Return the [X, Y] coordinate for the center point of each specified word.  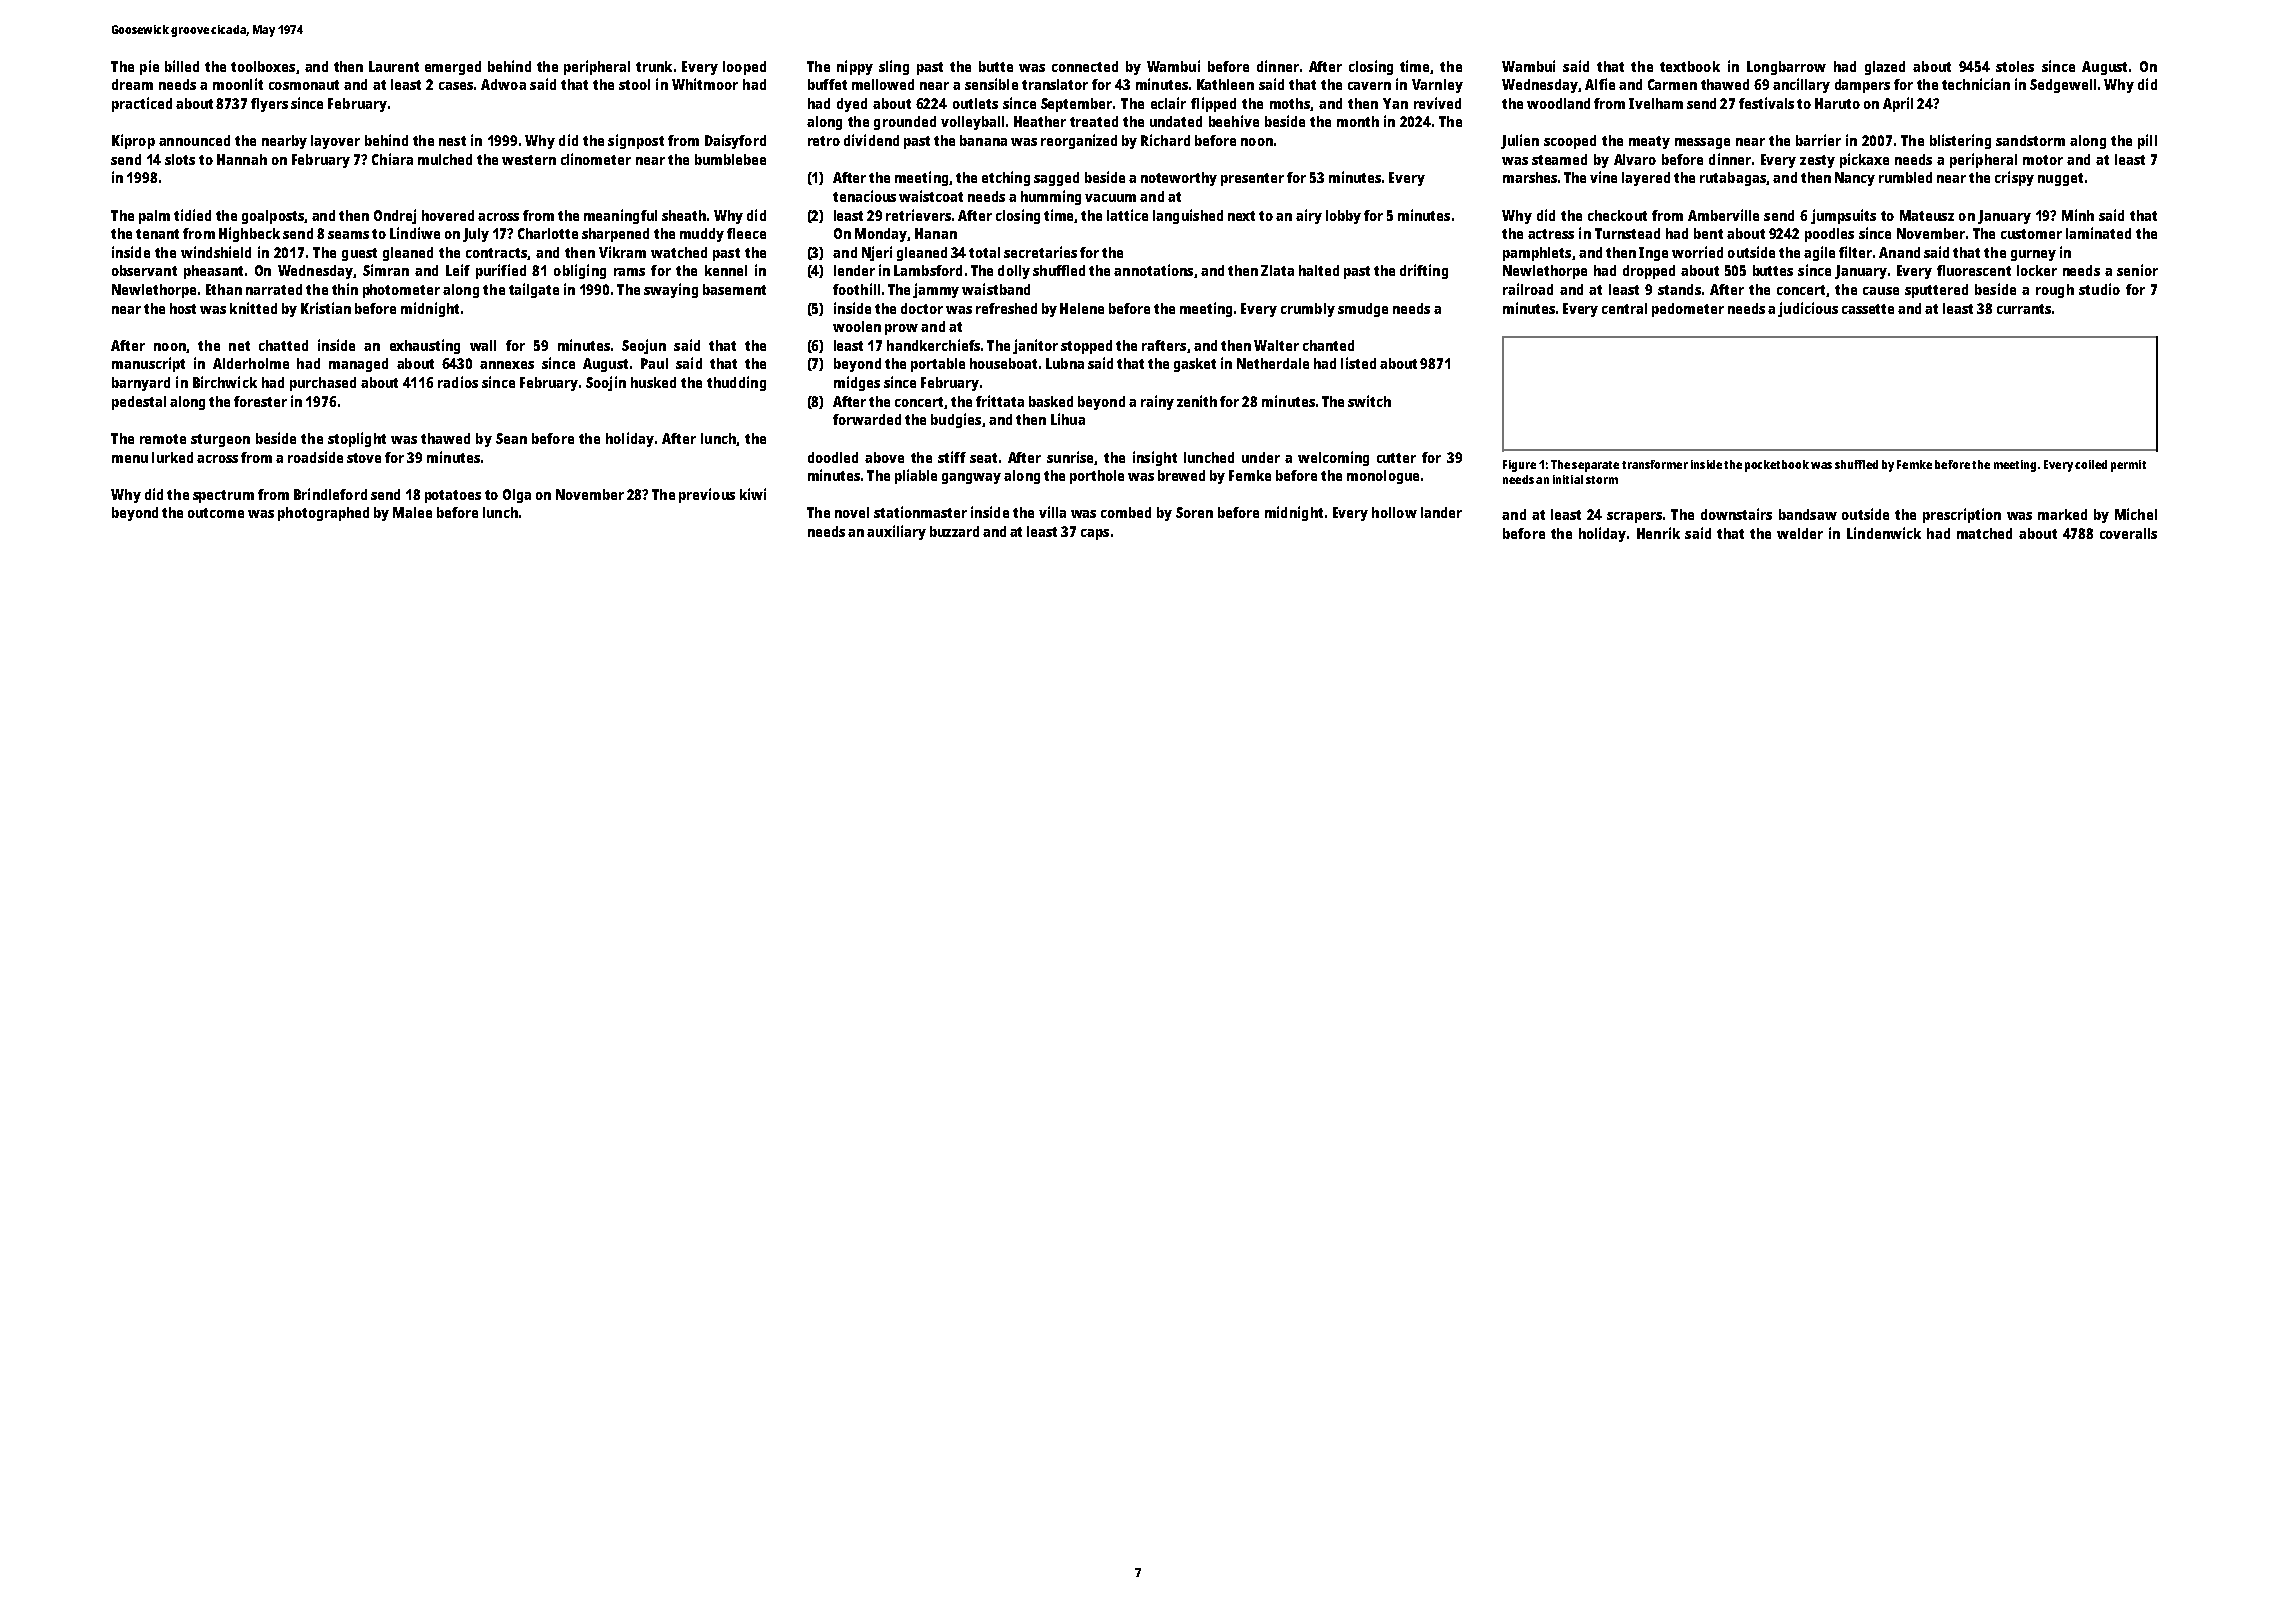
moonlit [238, 84]
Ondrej [395, 216]
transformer [1655, 464]
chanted [1328, 345]
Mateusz [1927, 215]
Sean [511, 438]
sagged [1056, 179]
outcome [216, 513]
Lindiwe [415, 233]
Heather [1040, 121]
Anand [1899, 252]
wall [483, 345]
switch [1369, 401]
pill [2147, 141]
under [1261, 457]
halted [1319, 270]
